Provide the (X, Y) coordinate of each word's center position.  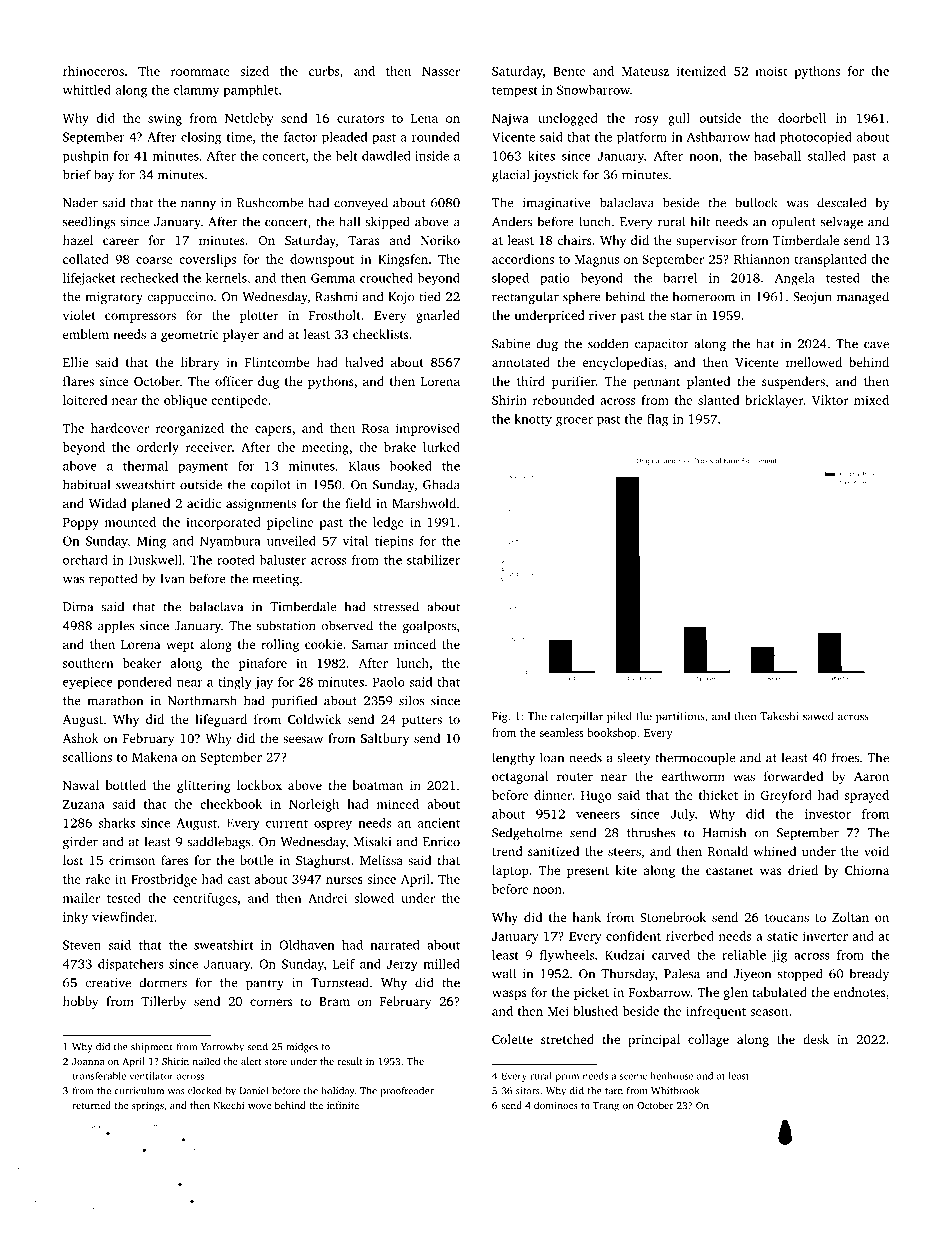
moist (771, 71)
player (241, 335)
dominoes (556, 1105)
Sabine (511, 343)
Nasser (441, 71)
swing (165, 119)
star (681, 316)
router (575, 777)
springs (148, 1107)
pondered (145, 683)
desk (816, 1039)
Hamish (724, 832)
